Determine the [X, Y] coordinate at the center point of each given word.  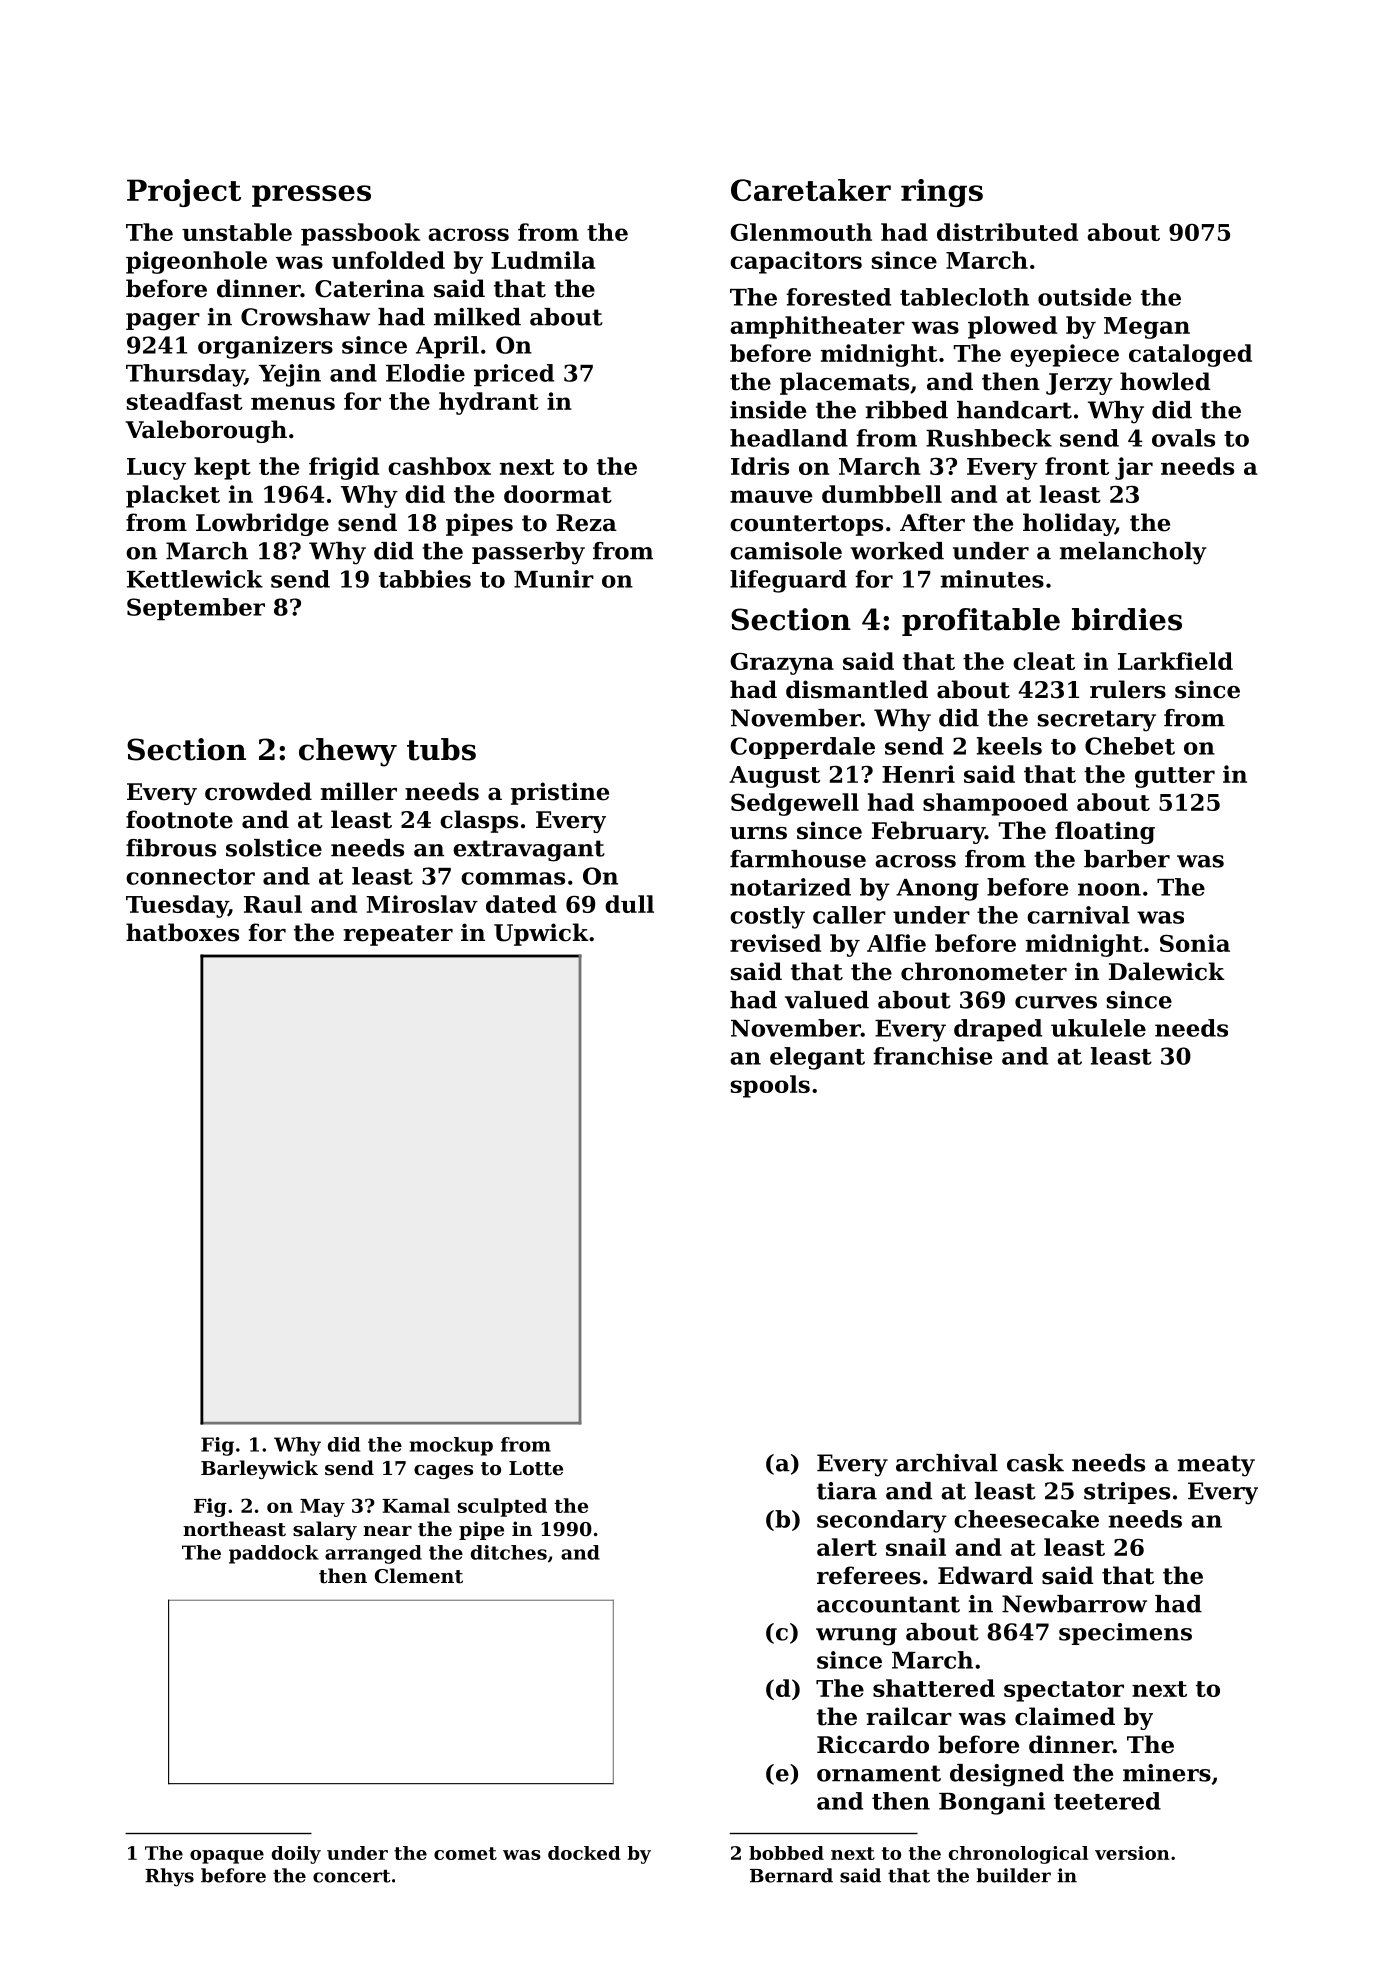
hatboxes [182, 932]
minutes [992, 579]
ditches [509, 1552]
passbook [360, 234]
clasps [479, 821]
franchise [932, 1056]
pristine [560, 793]
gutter [1175, 777]
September [196, 609]
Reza [586, 523]
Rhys [169, 1877]
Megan [1147, 328]
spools [770, 1086]
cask [1035, 1463]
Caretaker [811, 190]
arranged [373, 1554]
